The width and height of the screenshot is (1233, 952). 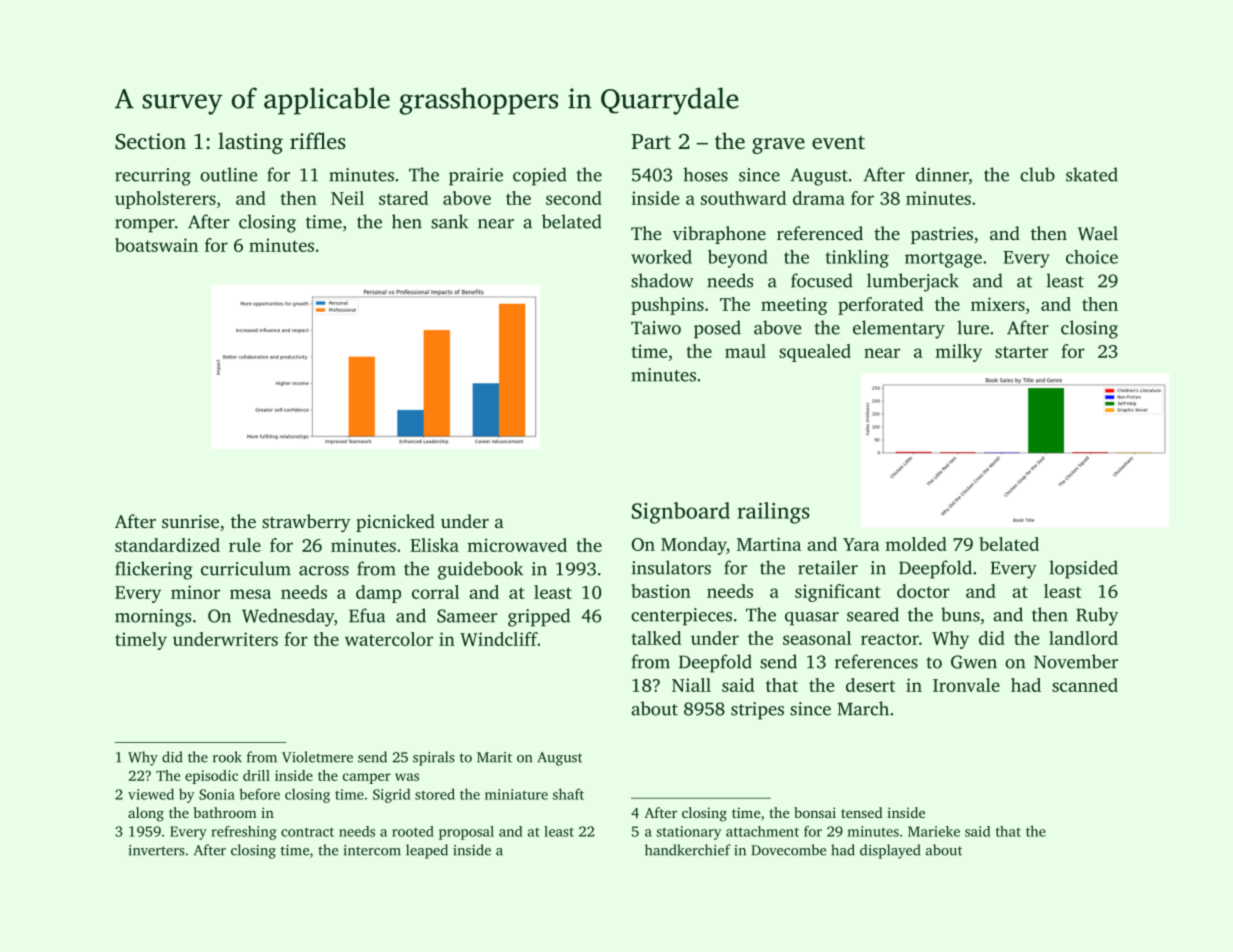 I want to click on sunrise, so click(x=190, y=521).
